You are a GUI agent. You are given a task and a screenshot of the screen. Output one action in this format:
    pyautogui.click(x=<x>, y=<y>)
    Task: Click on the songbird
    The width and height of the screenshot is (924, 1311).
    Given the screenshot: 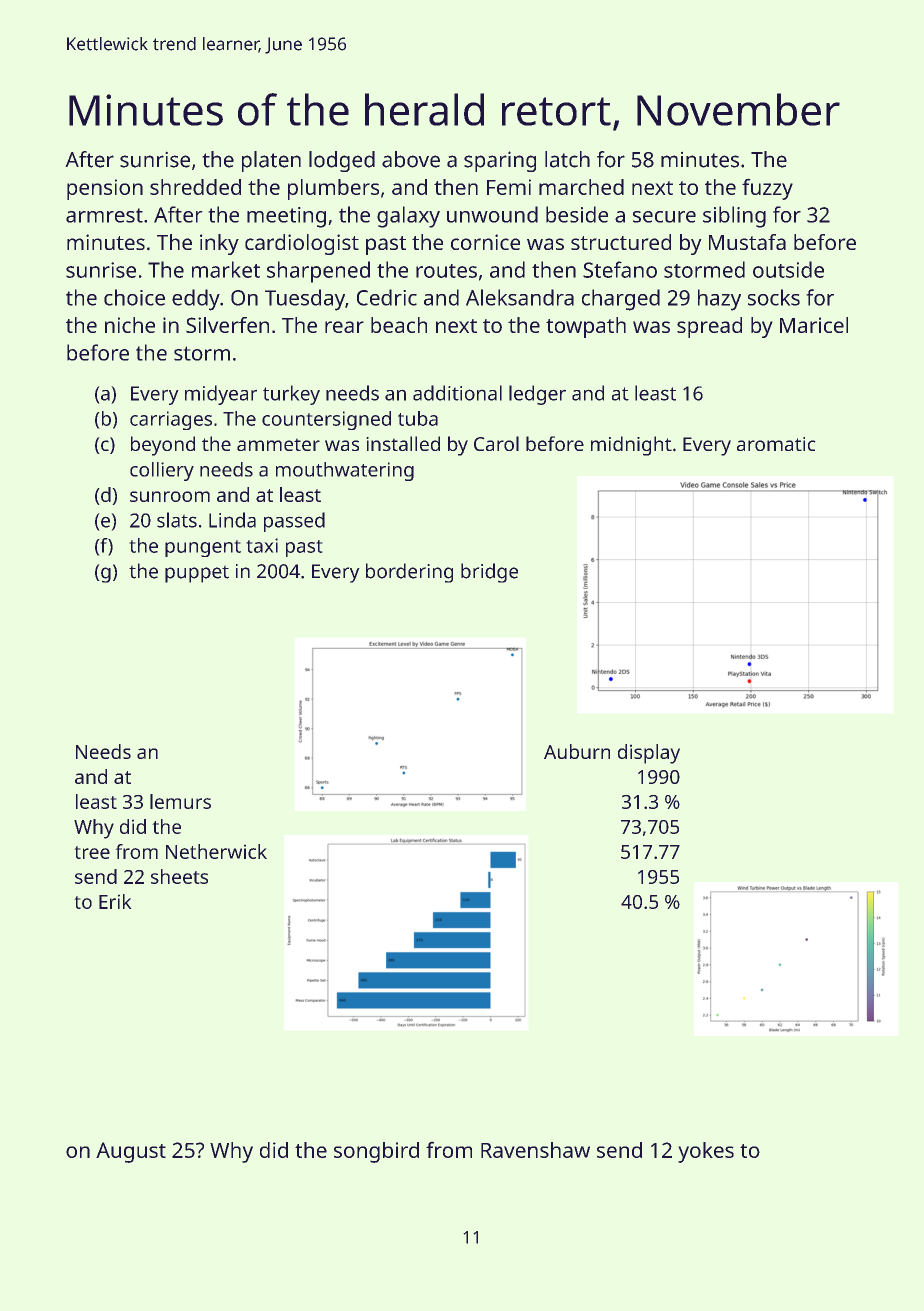 What is the action you would take?
    pyautogui.click(x=376, y=1152)
